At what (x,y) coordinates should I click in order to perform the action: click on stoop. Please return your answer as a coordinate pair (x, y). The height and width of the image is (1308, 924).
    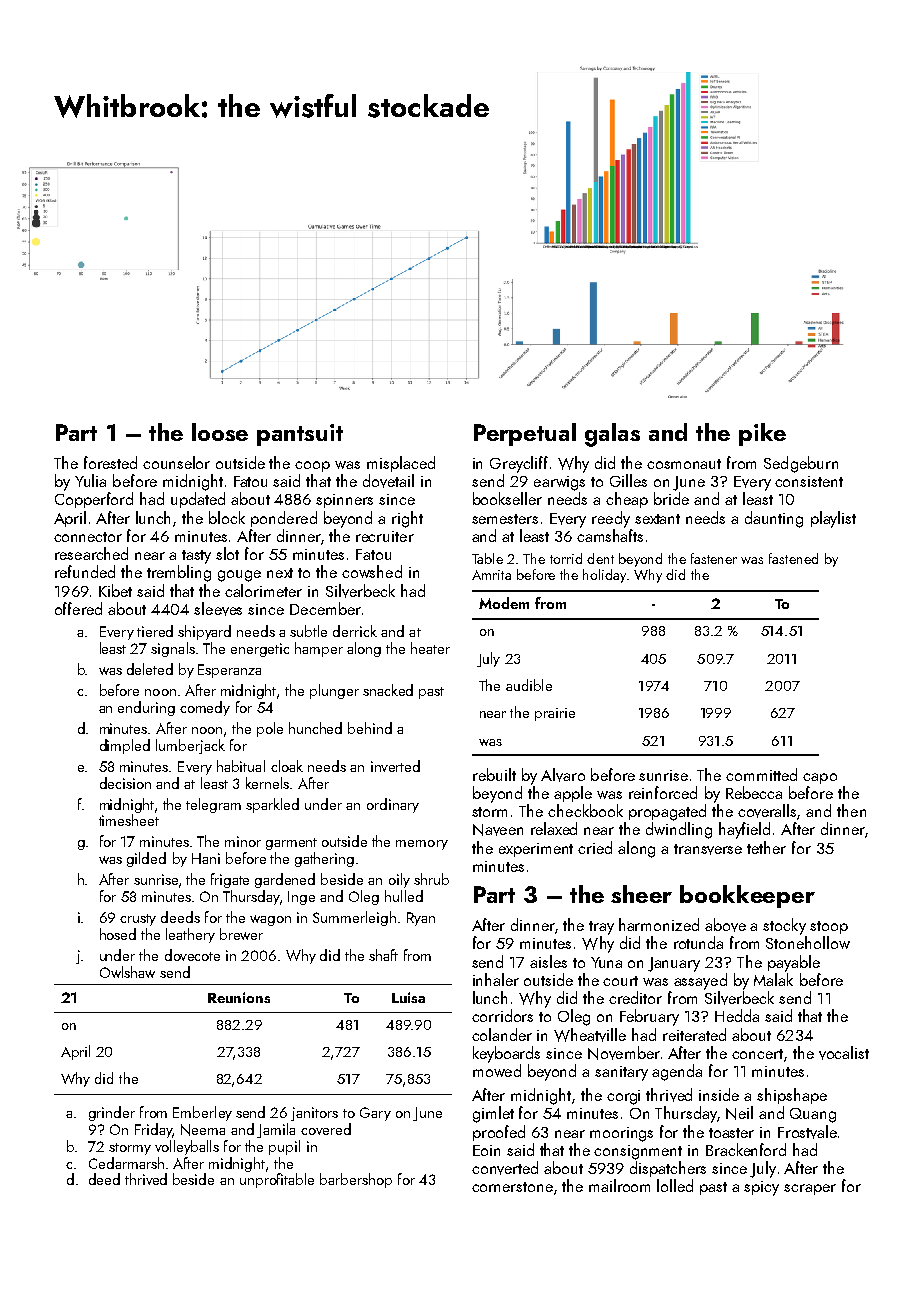
    Looking at the image, I should click on (829, 927).
